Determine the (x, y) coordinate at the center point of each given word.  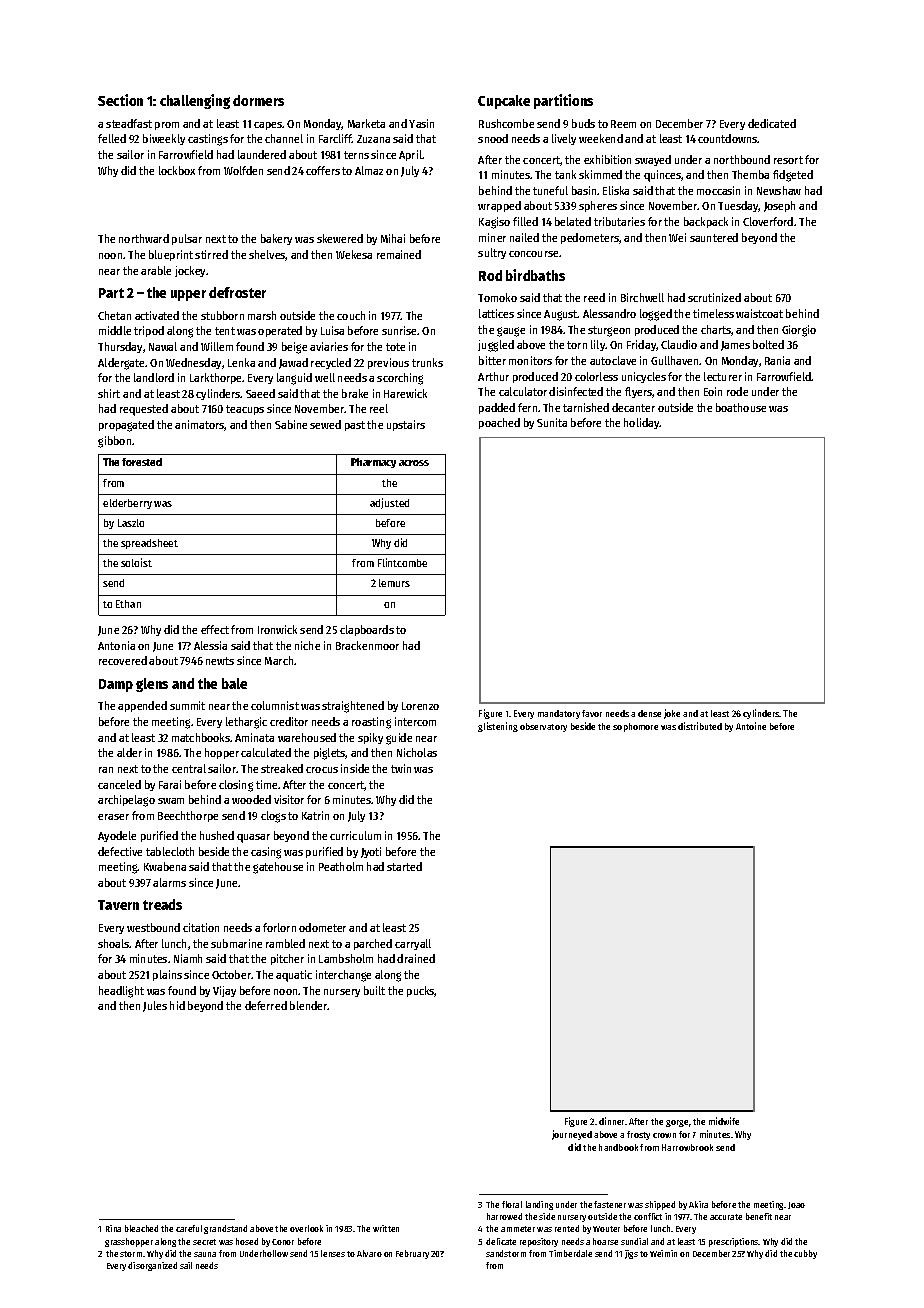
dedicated (772, 123)
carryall (413, 944)
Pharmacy (373, 463)
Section (120, 100)
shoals (114, 943)
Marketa (366, 123)
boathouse (741, 407)
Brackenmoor (367, 645)
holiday (642, 423)
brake (355, 393)
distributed (700, 726)
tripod (149, 331)
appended (142, 706)
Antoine (751, 726)
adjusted (389, 503)
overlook (306, 1228)
